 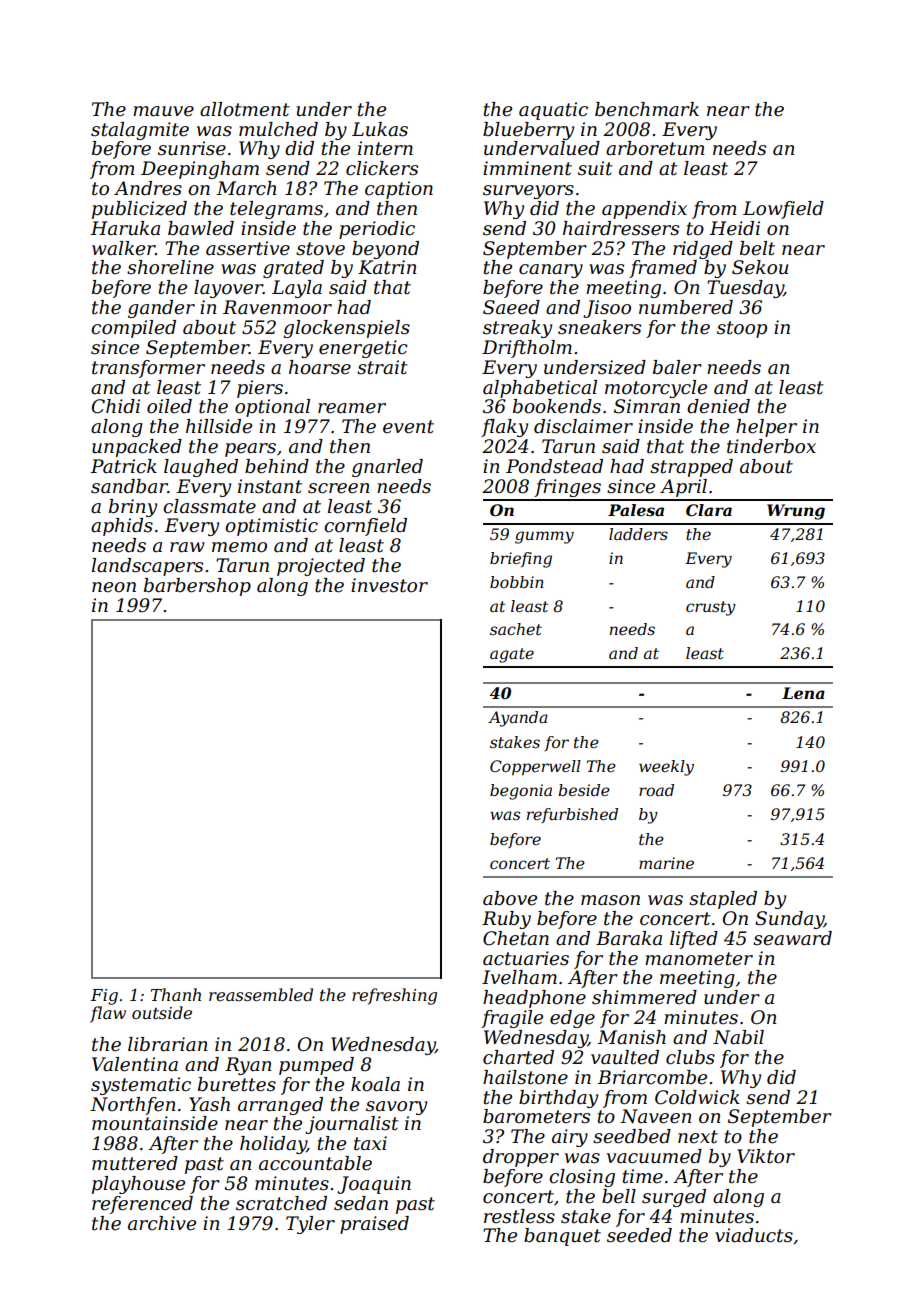 I want to click on viaducts, so click(x=754, y=1235).
